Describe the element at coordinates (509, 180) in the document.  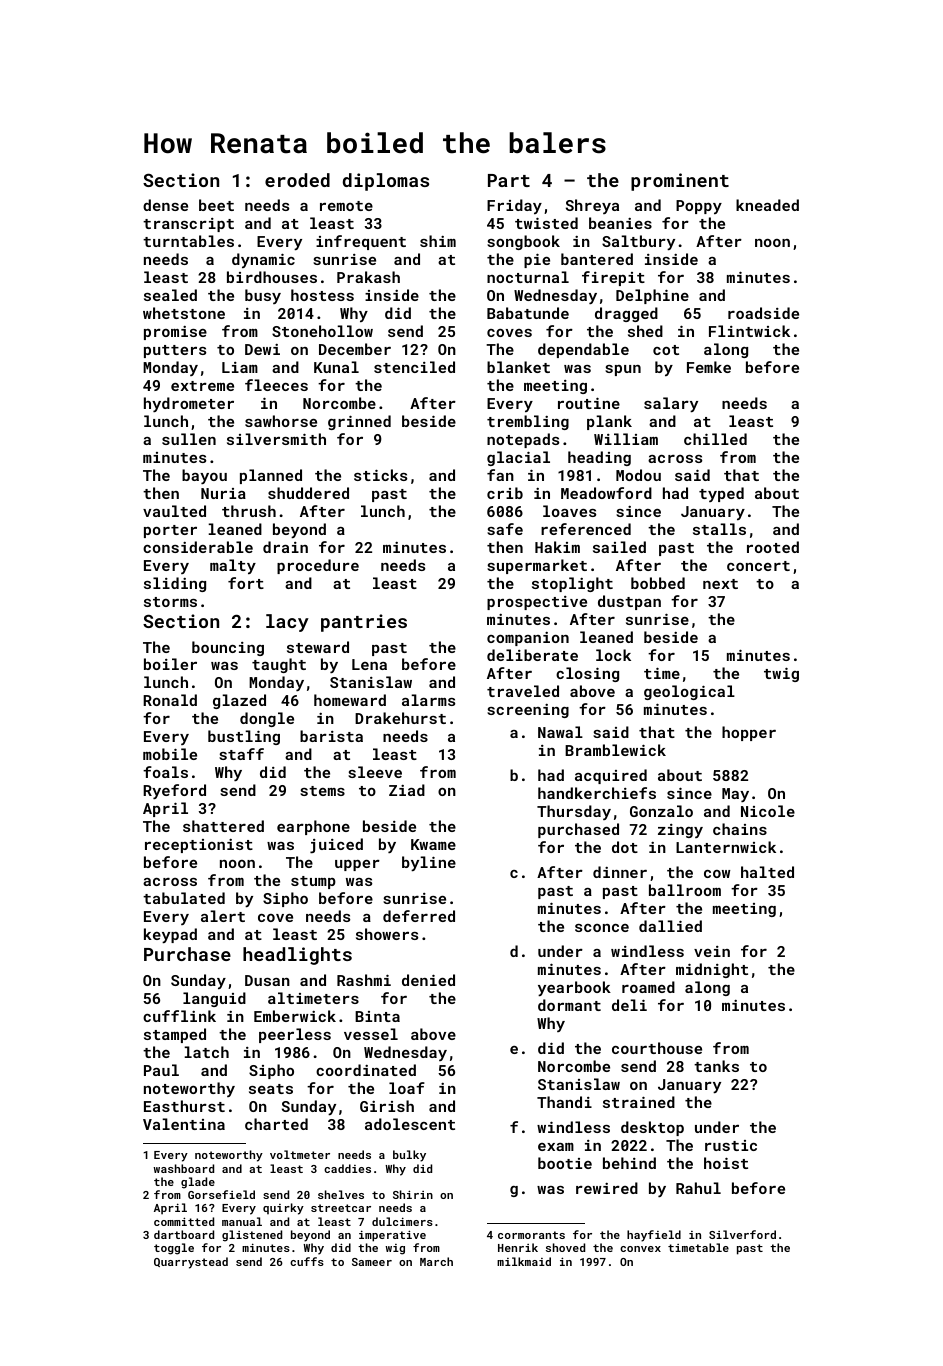
I see `Part` at that location.
